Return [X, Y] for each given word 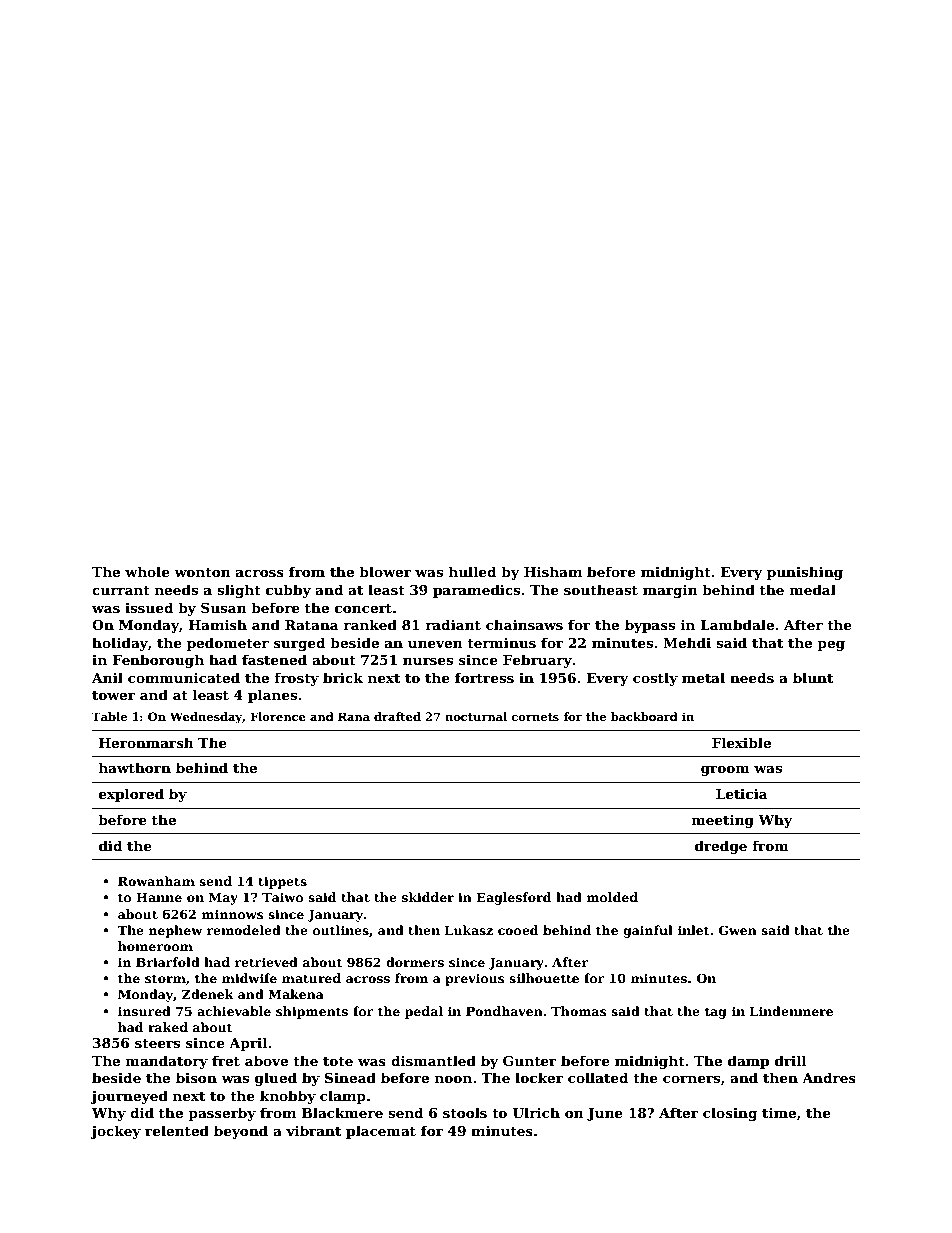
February [537, 661]
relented [177, 1130]
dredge [721, 847]
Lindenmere [791, 1011]
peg [831, 646]
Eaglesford [514, 898]
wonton [202, 572]
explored [131, 795]
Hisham [553, 571]
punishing [805, 573]
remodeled [243, 930]
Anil [107, 677]
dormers [415, 962]
